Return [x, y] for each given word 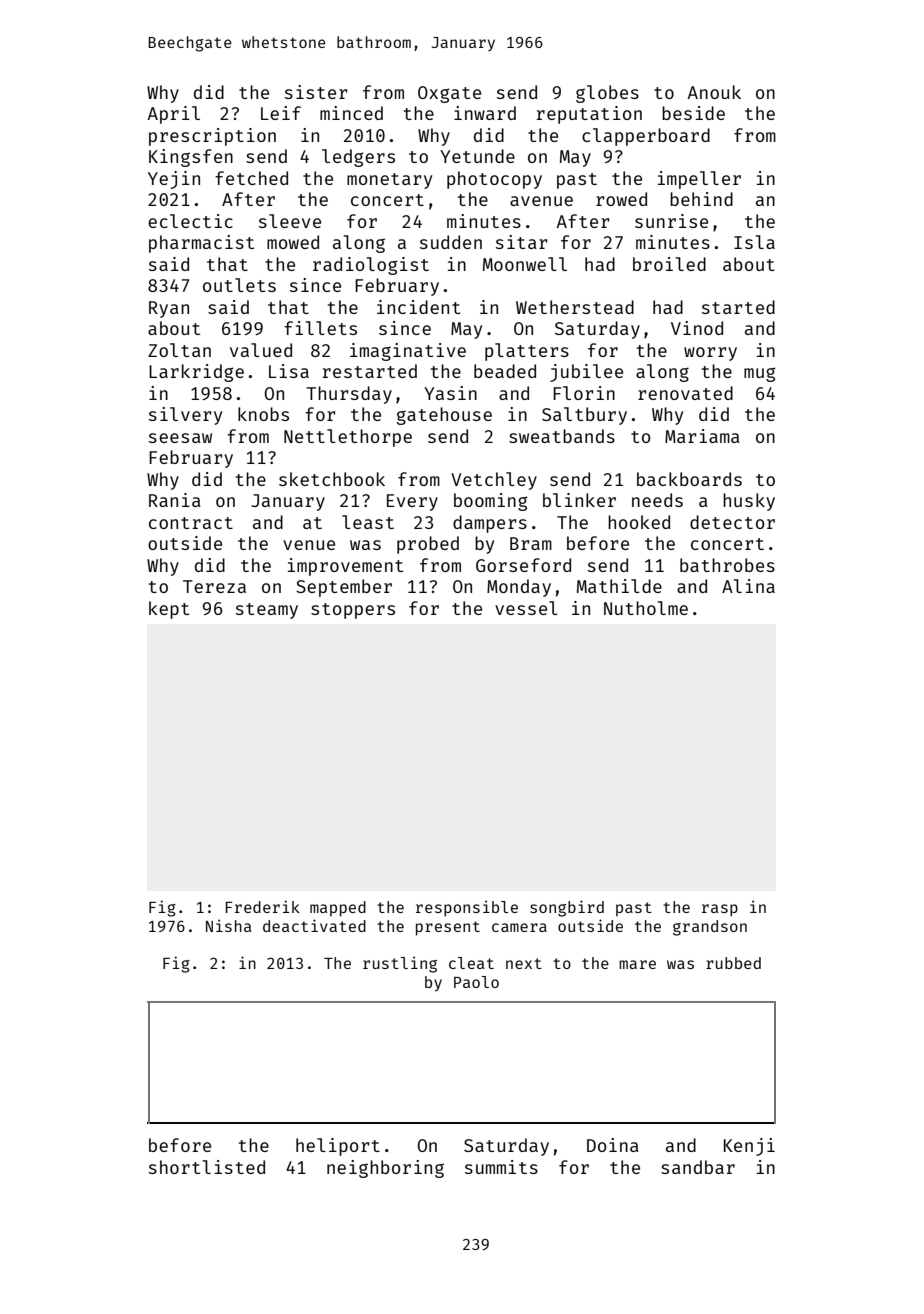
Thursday [349, 395]
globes [607, 94]
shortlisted [207, 1167]
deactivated [314, 925]
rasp [720, 910]
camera [519, 927]
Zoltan [179, 350]
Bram [531, 543]
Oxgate [449, 94]
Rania [175, 500]
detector [732, 522]
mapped [338, 909]
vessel [526, 608]
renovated [685, 393]
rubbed [733, 963]
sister [316, 92]
